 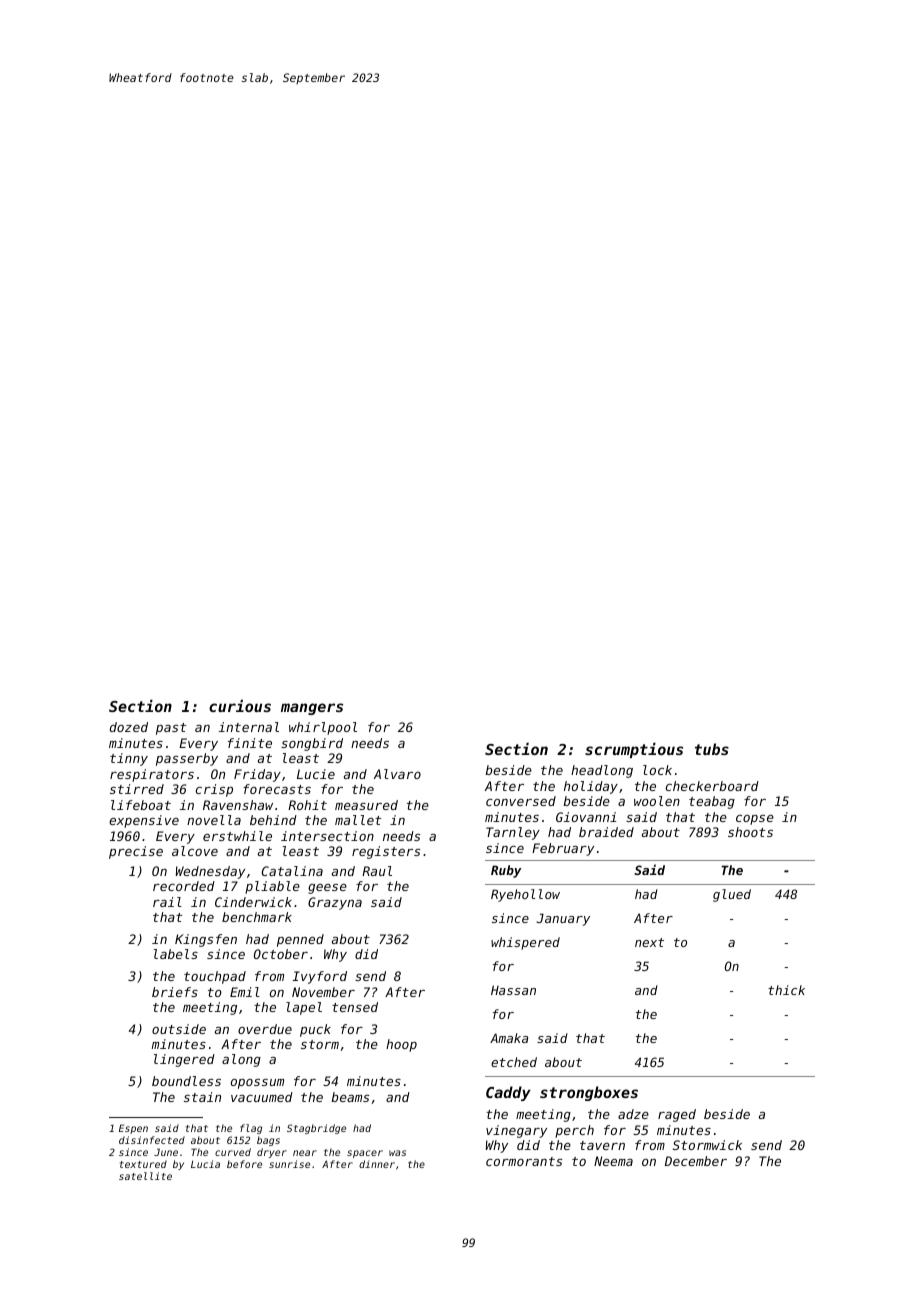 I want to click on erstwhile, so click(x=237, y=836).
